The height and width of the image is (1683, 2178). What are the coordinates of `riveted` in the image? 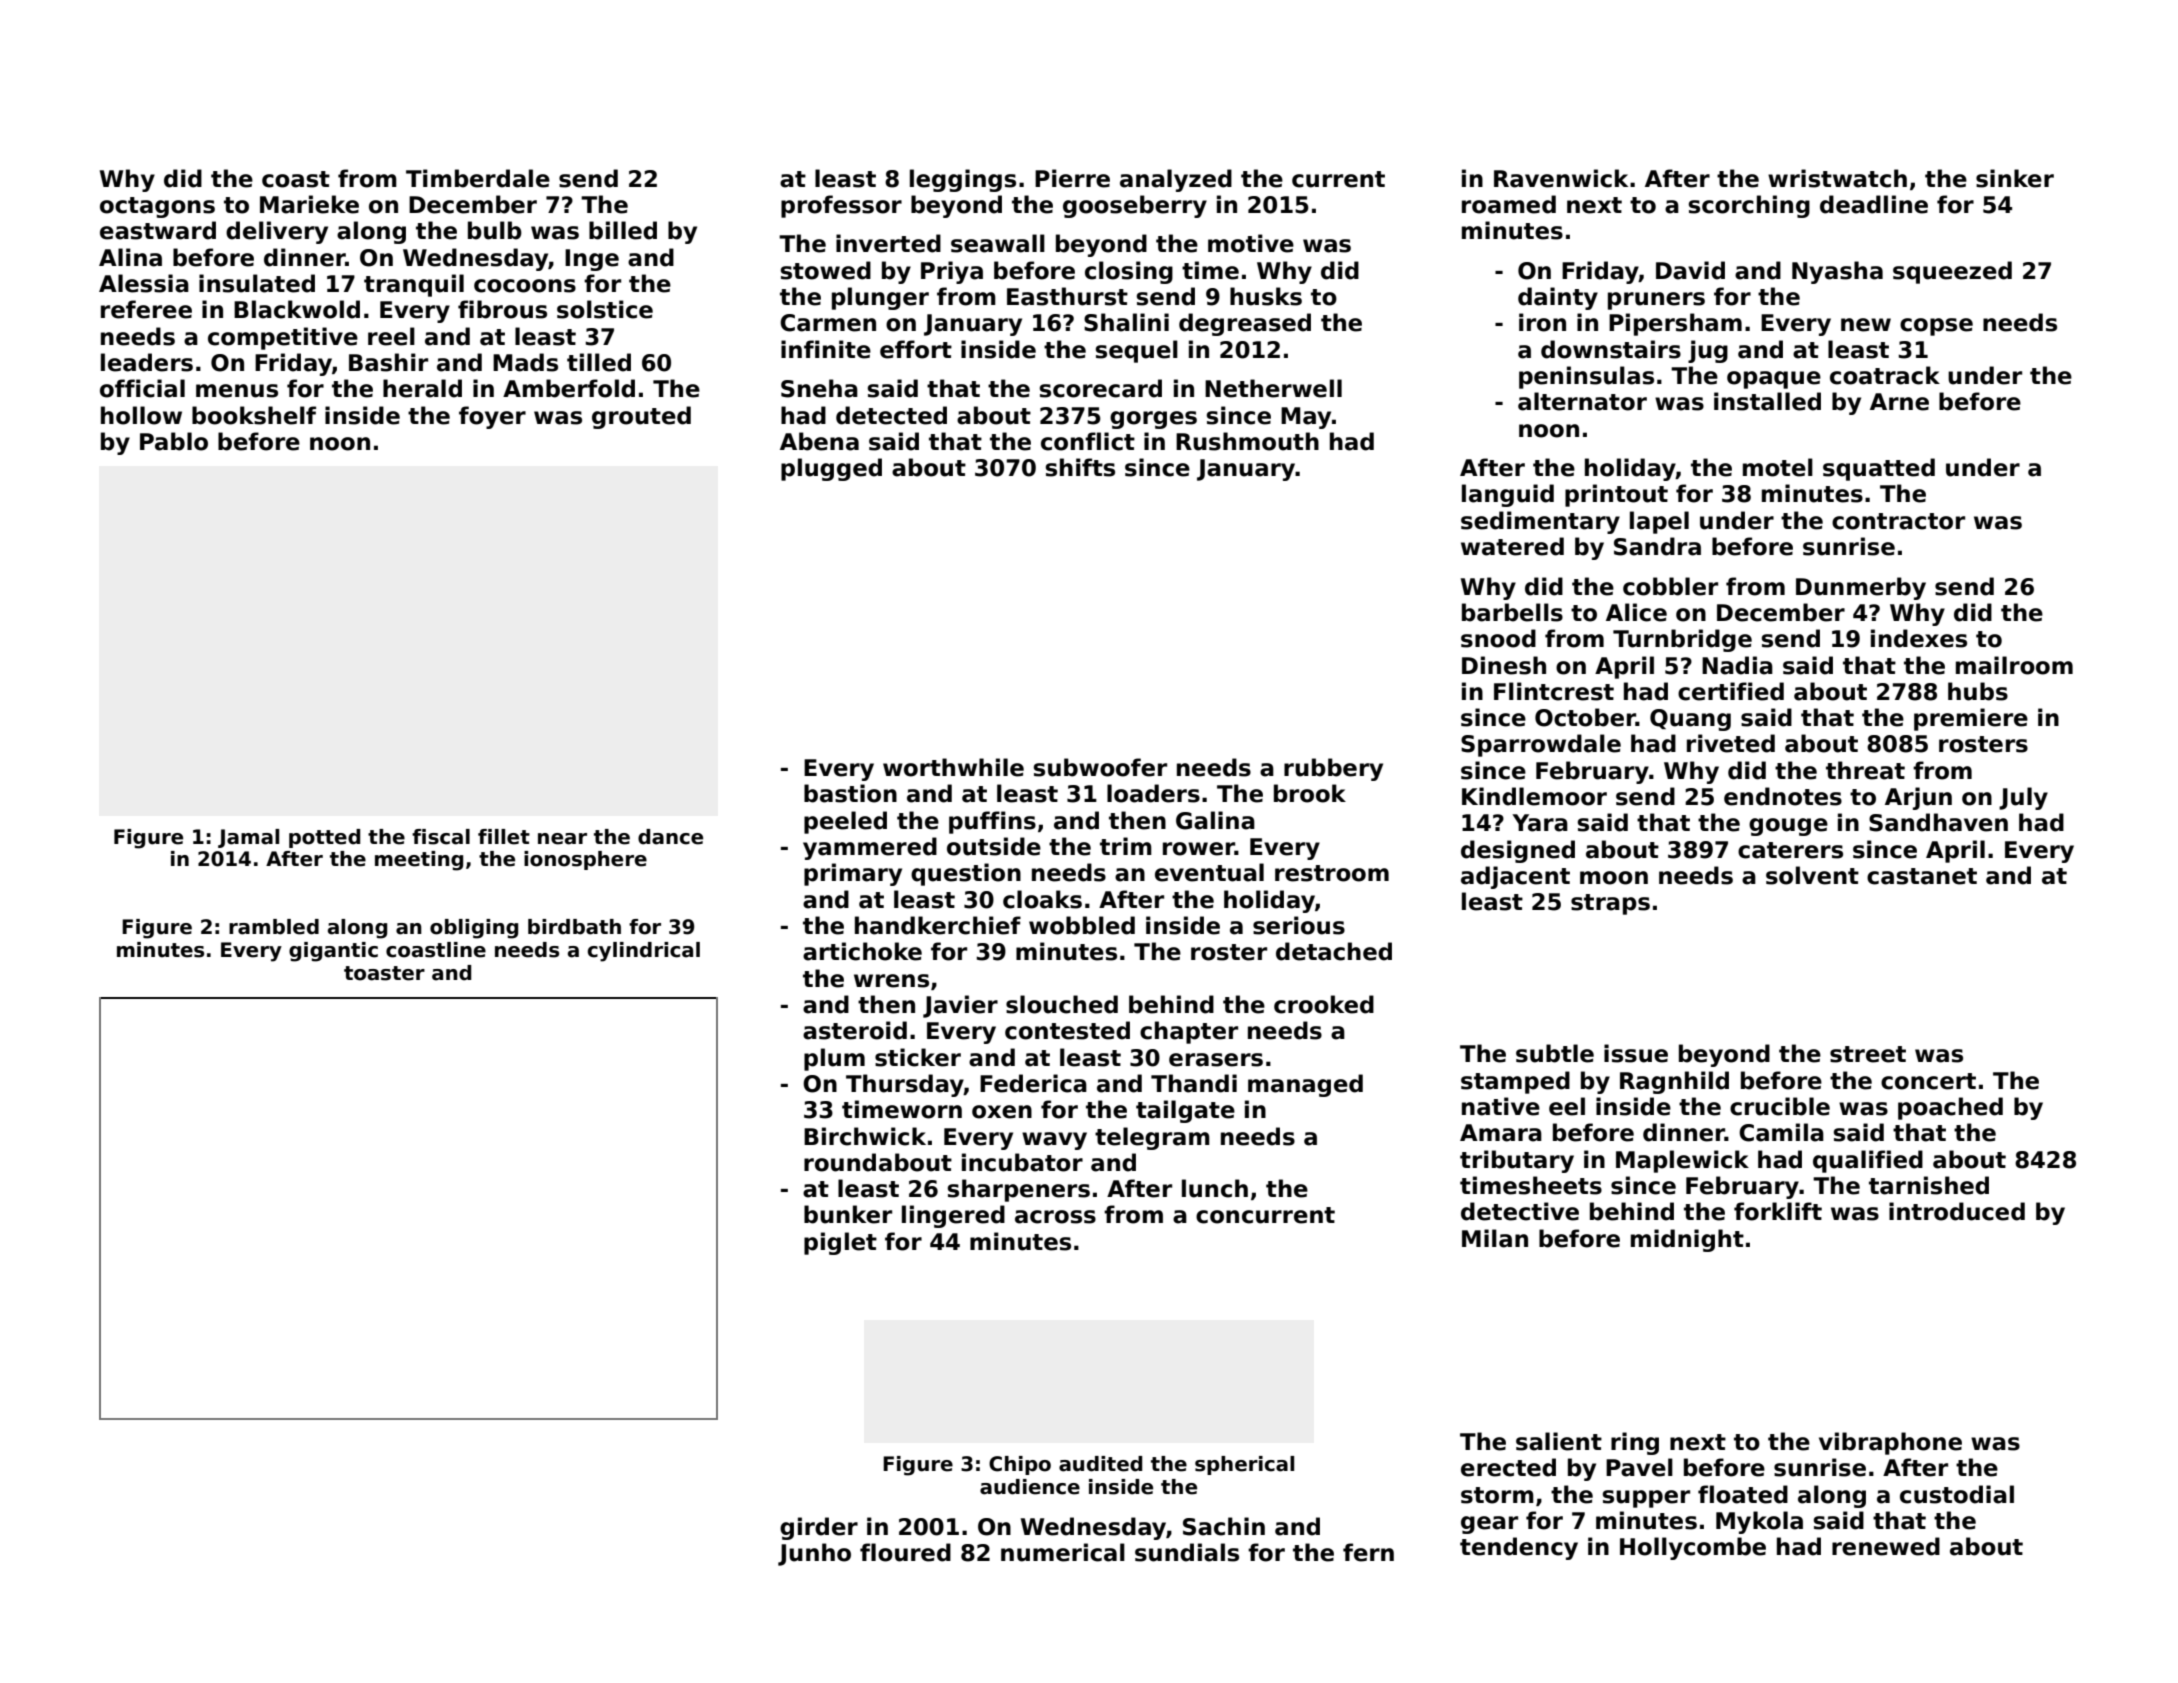 It's located at (1731, 743).
